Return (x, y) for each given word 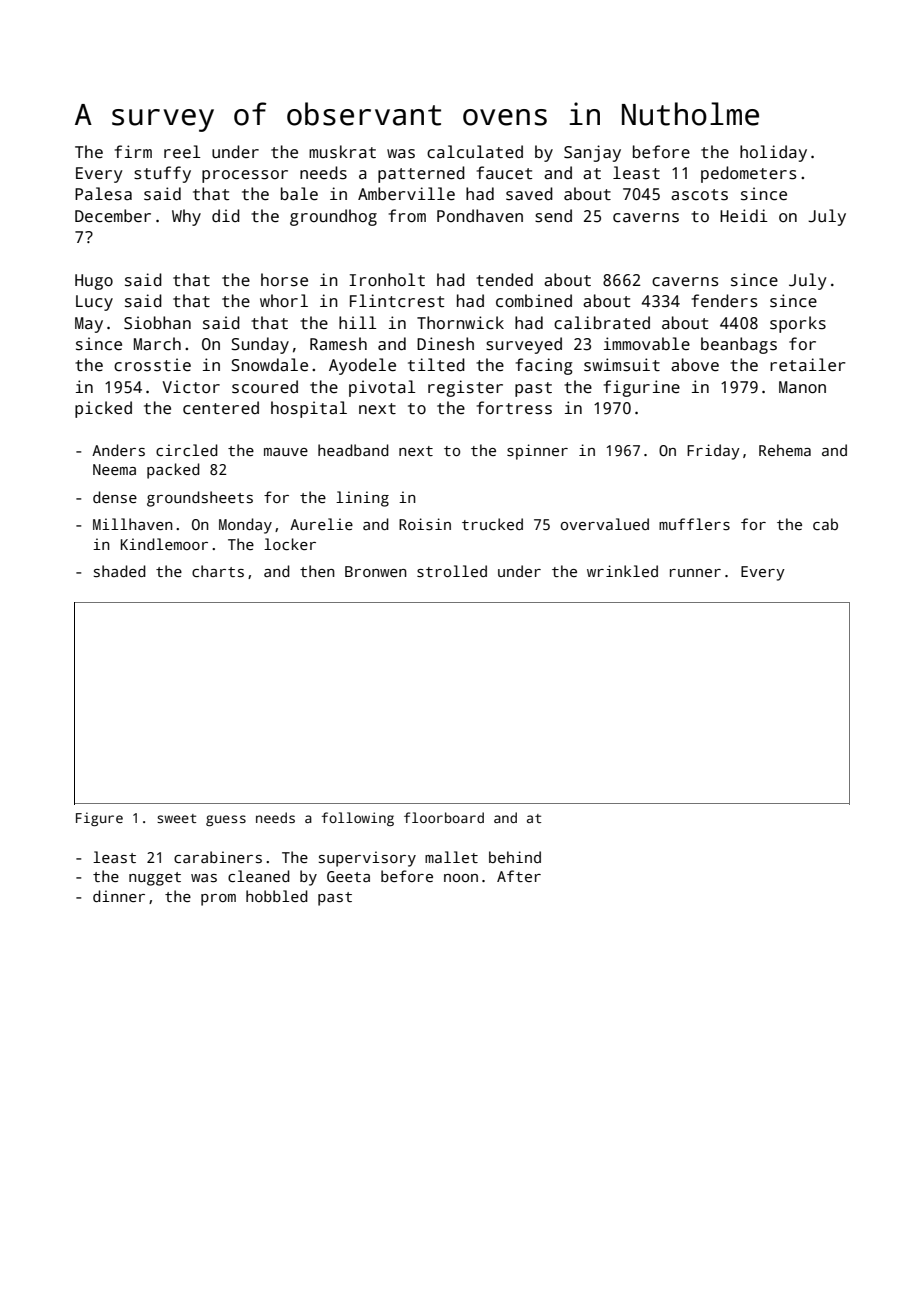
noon (461, 878)
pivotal (382, 388)
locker (290, 544)
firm (133, 151)
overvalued (605, 524)
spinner (537, 452)
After (519, 876)
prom (218, 900)
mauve (286, 452)
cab (825, 524)
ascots (699, 195)
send (553, 216)
